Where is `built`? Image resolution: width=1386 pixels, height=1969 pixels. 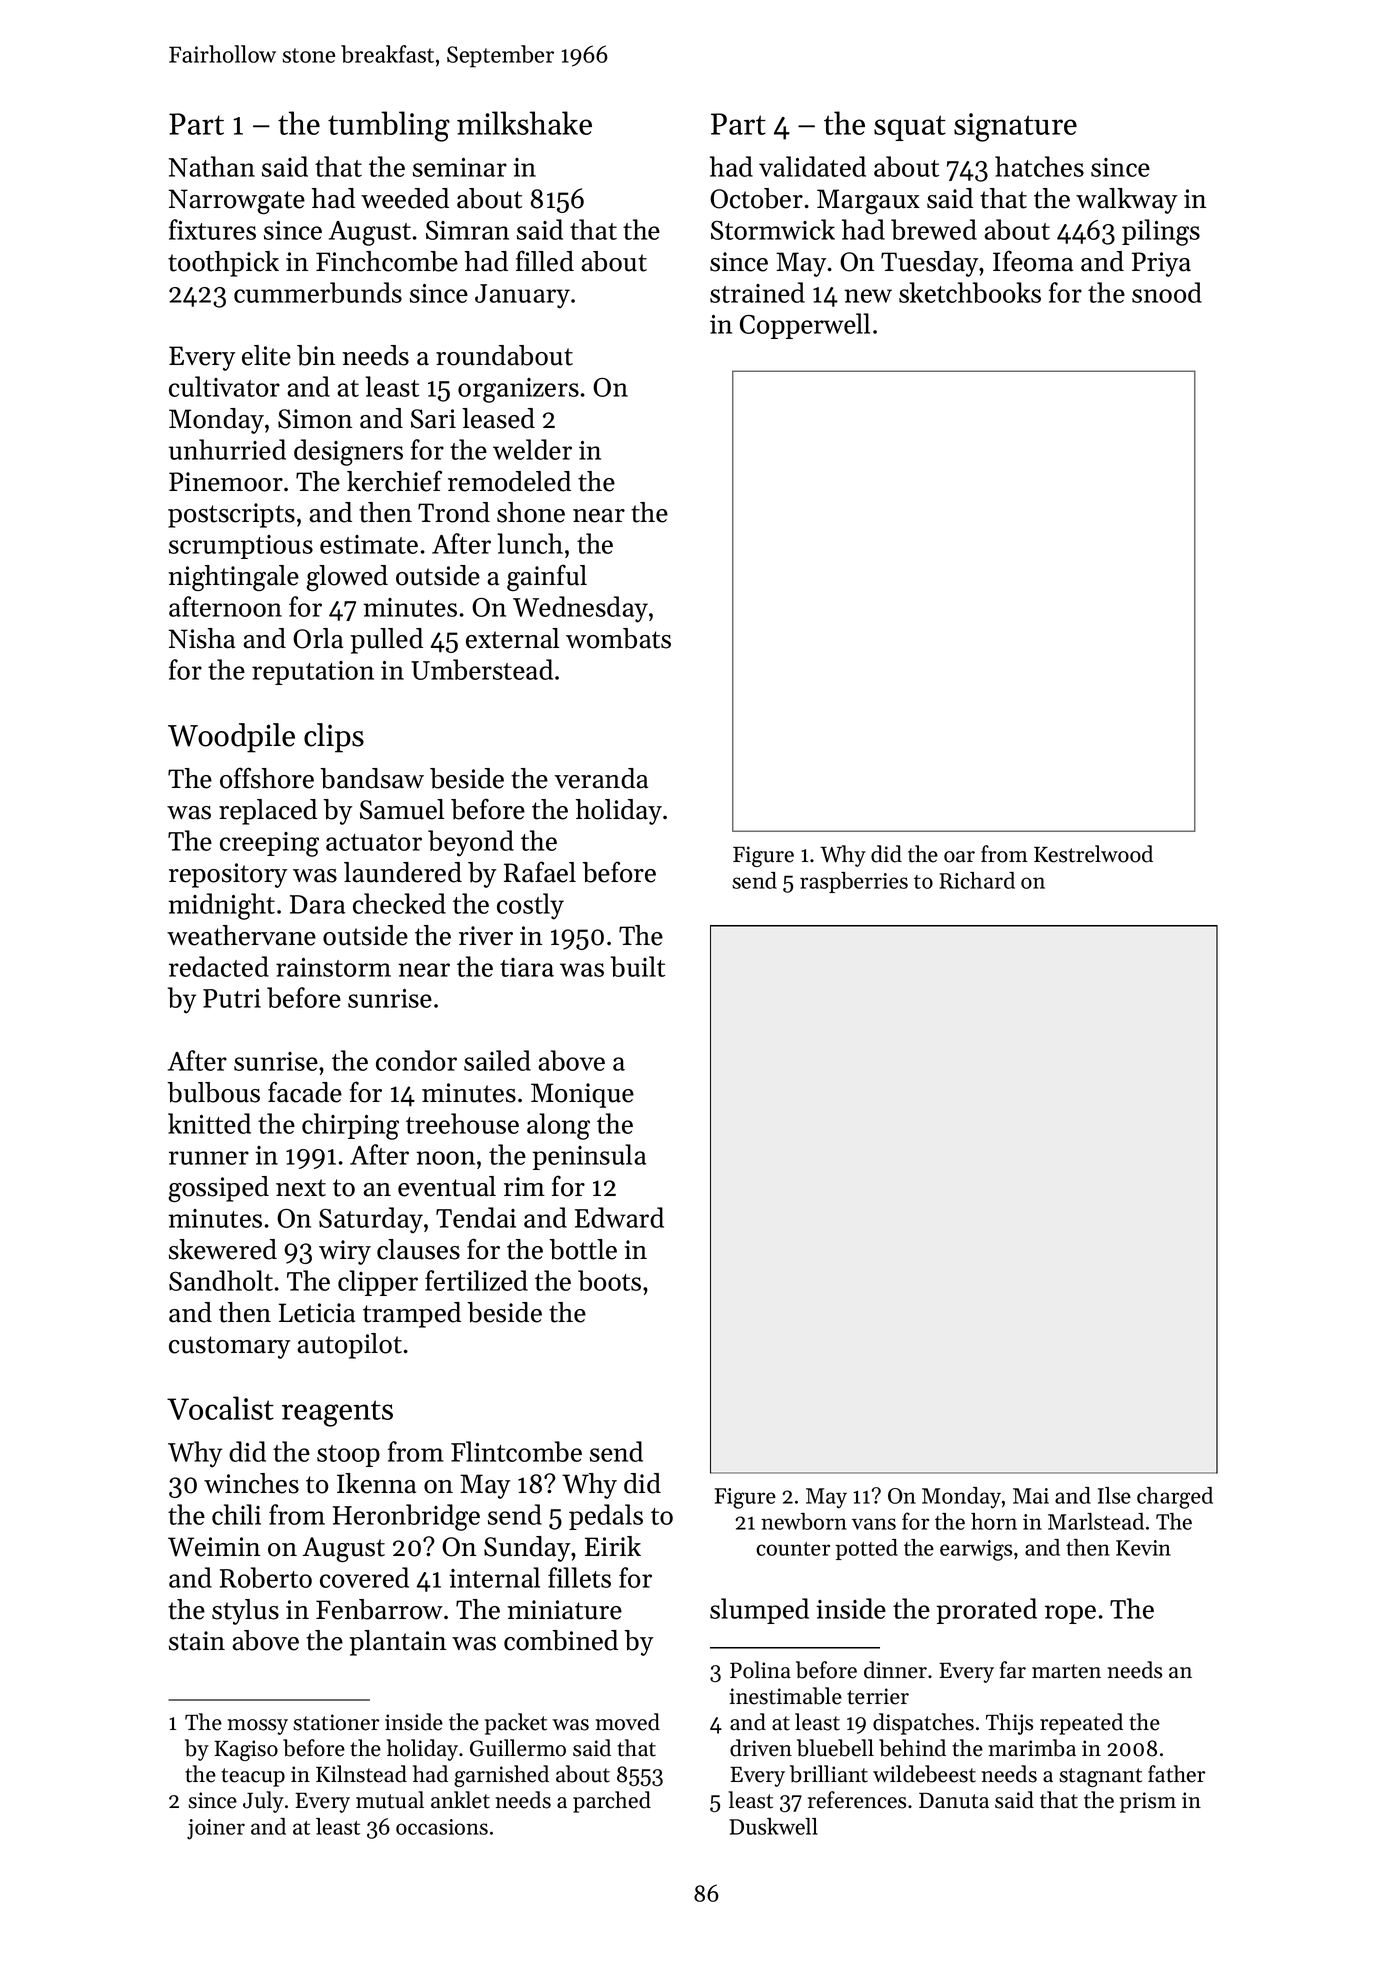 built is located at coordinates (638, 966).
